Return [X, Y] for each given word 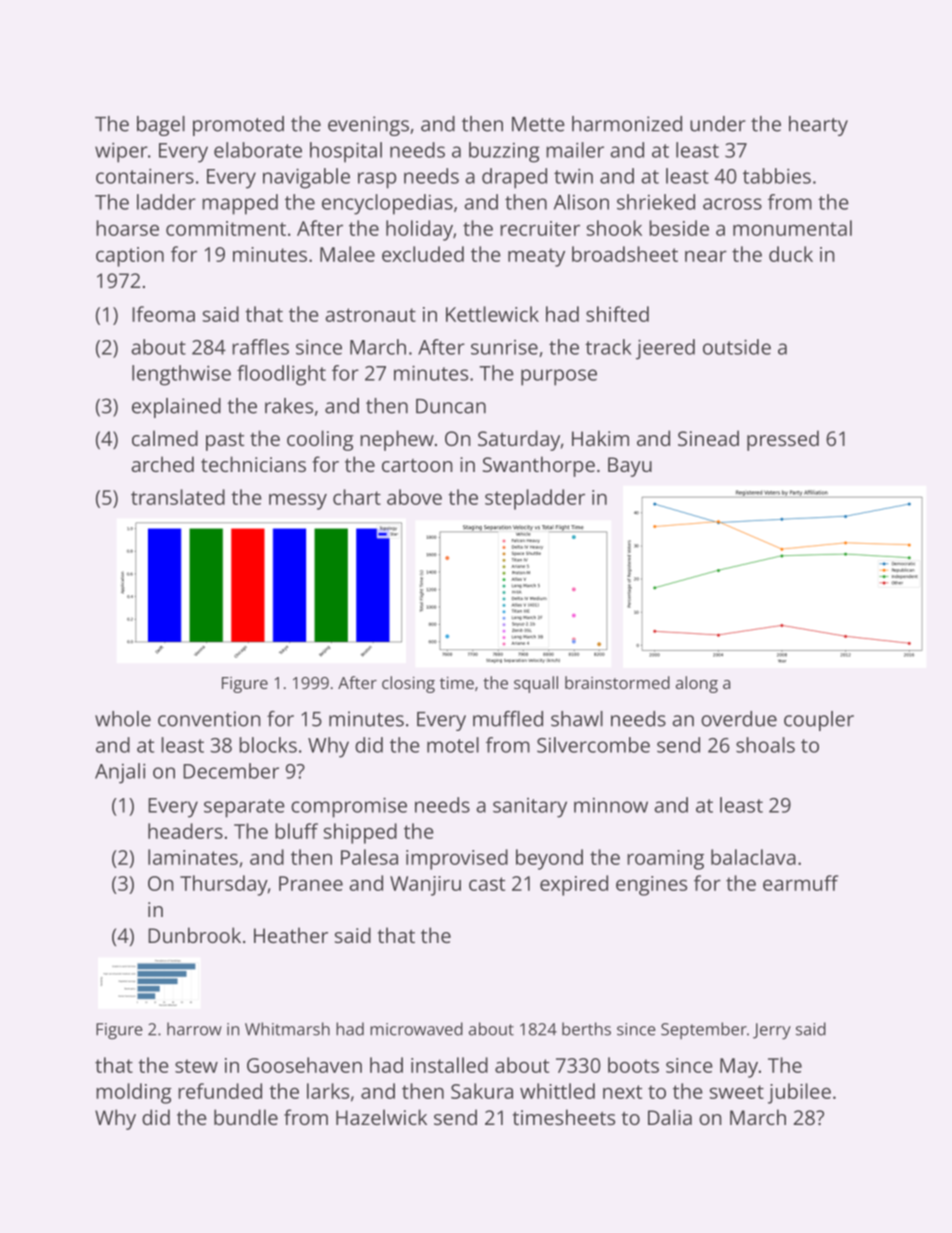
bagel [161, 126]
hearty [818, 126]
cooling [320, 440]
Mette [538, 124]
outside [737, 347]
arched [162, 464]
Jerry [772, 1031]
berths [586, 1029]
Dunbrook [194, 935]
